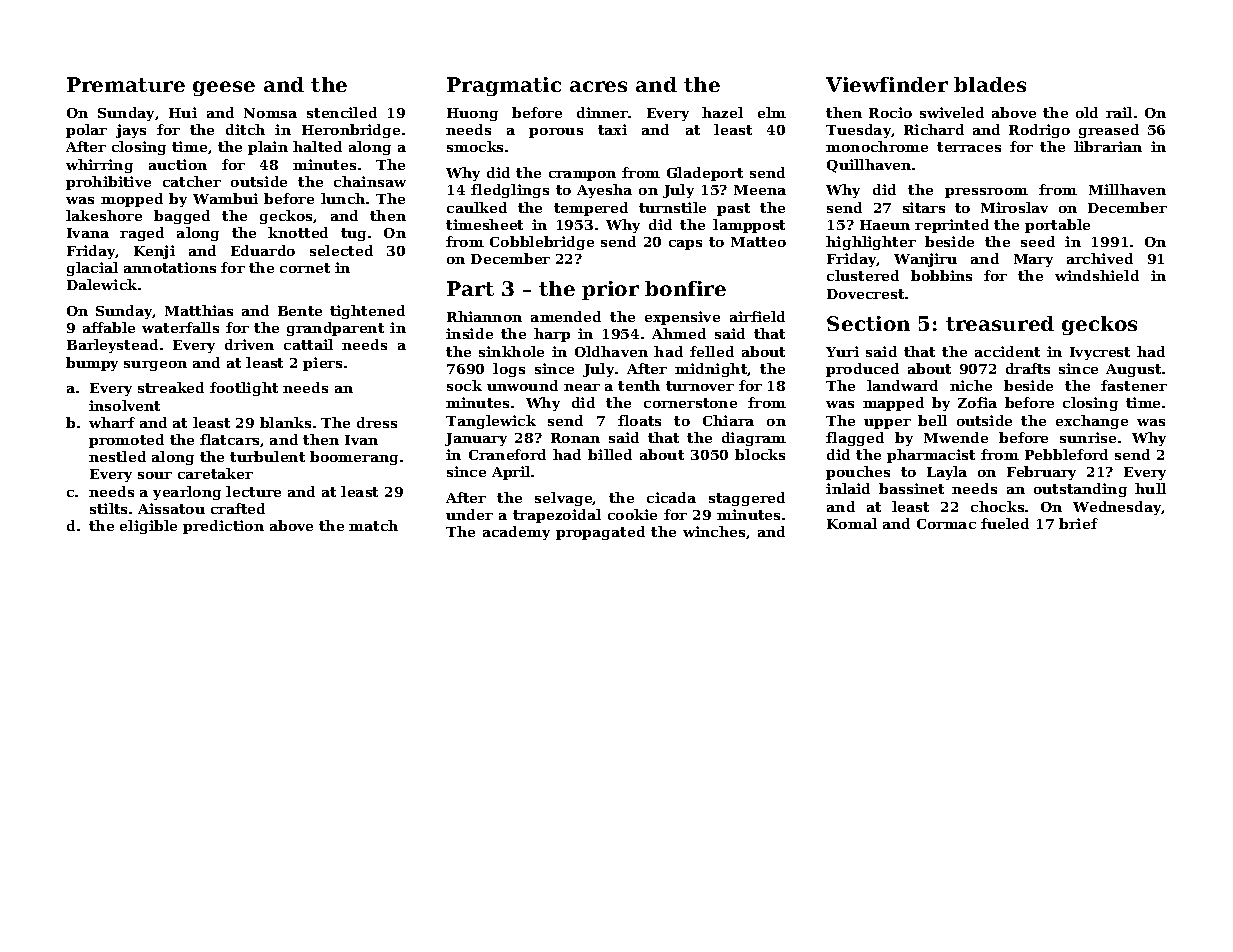 This screenshot has height=952, width=1233. What do you see at coordinates (1109, 131) in the screenshot?
I see `greased` at bounding box center [1109, 131].
